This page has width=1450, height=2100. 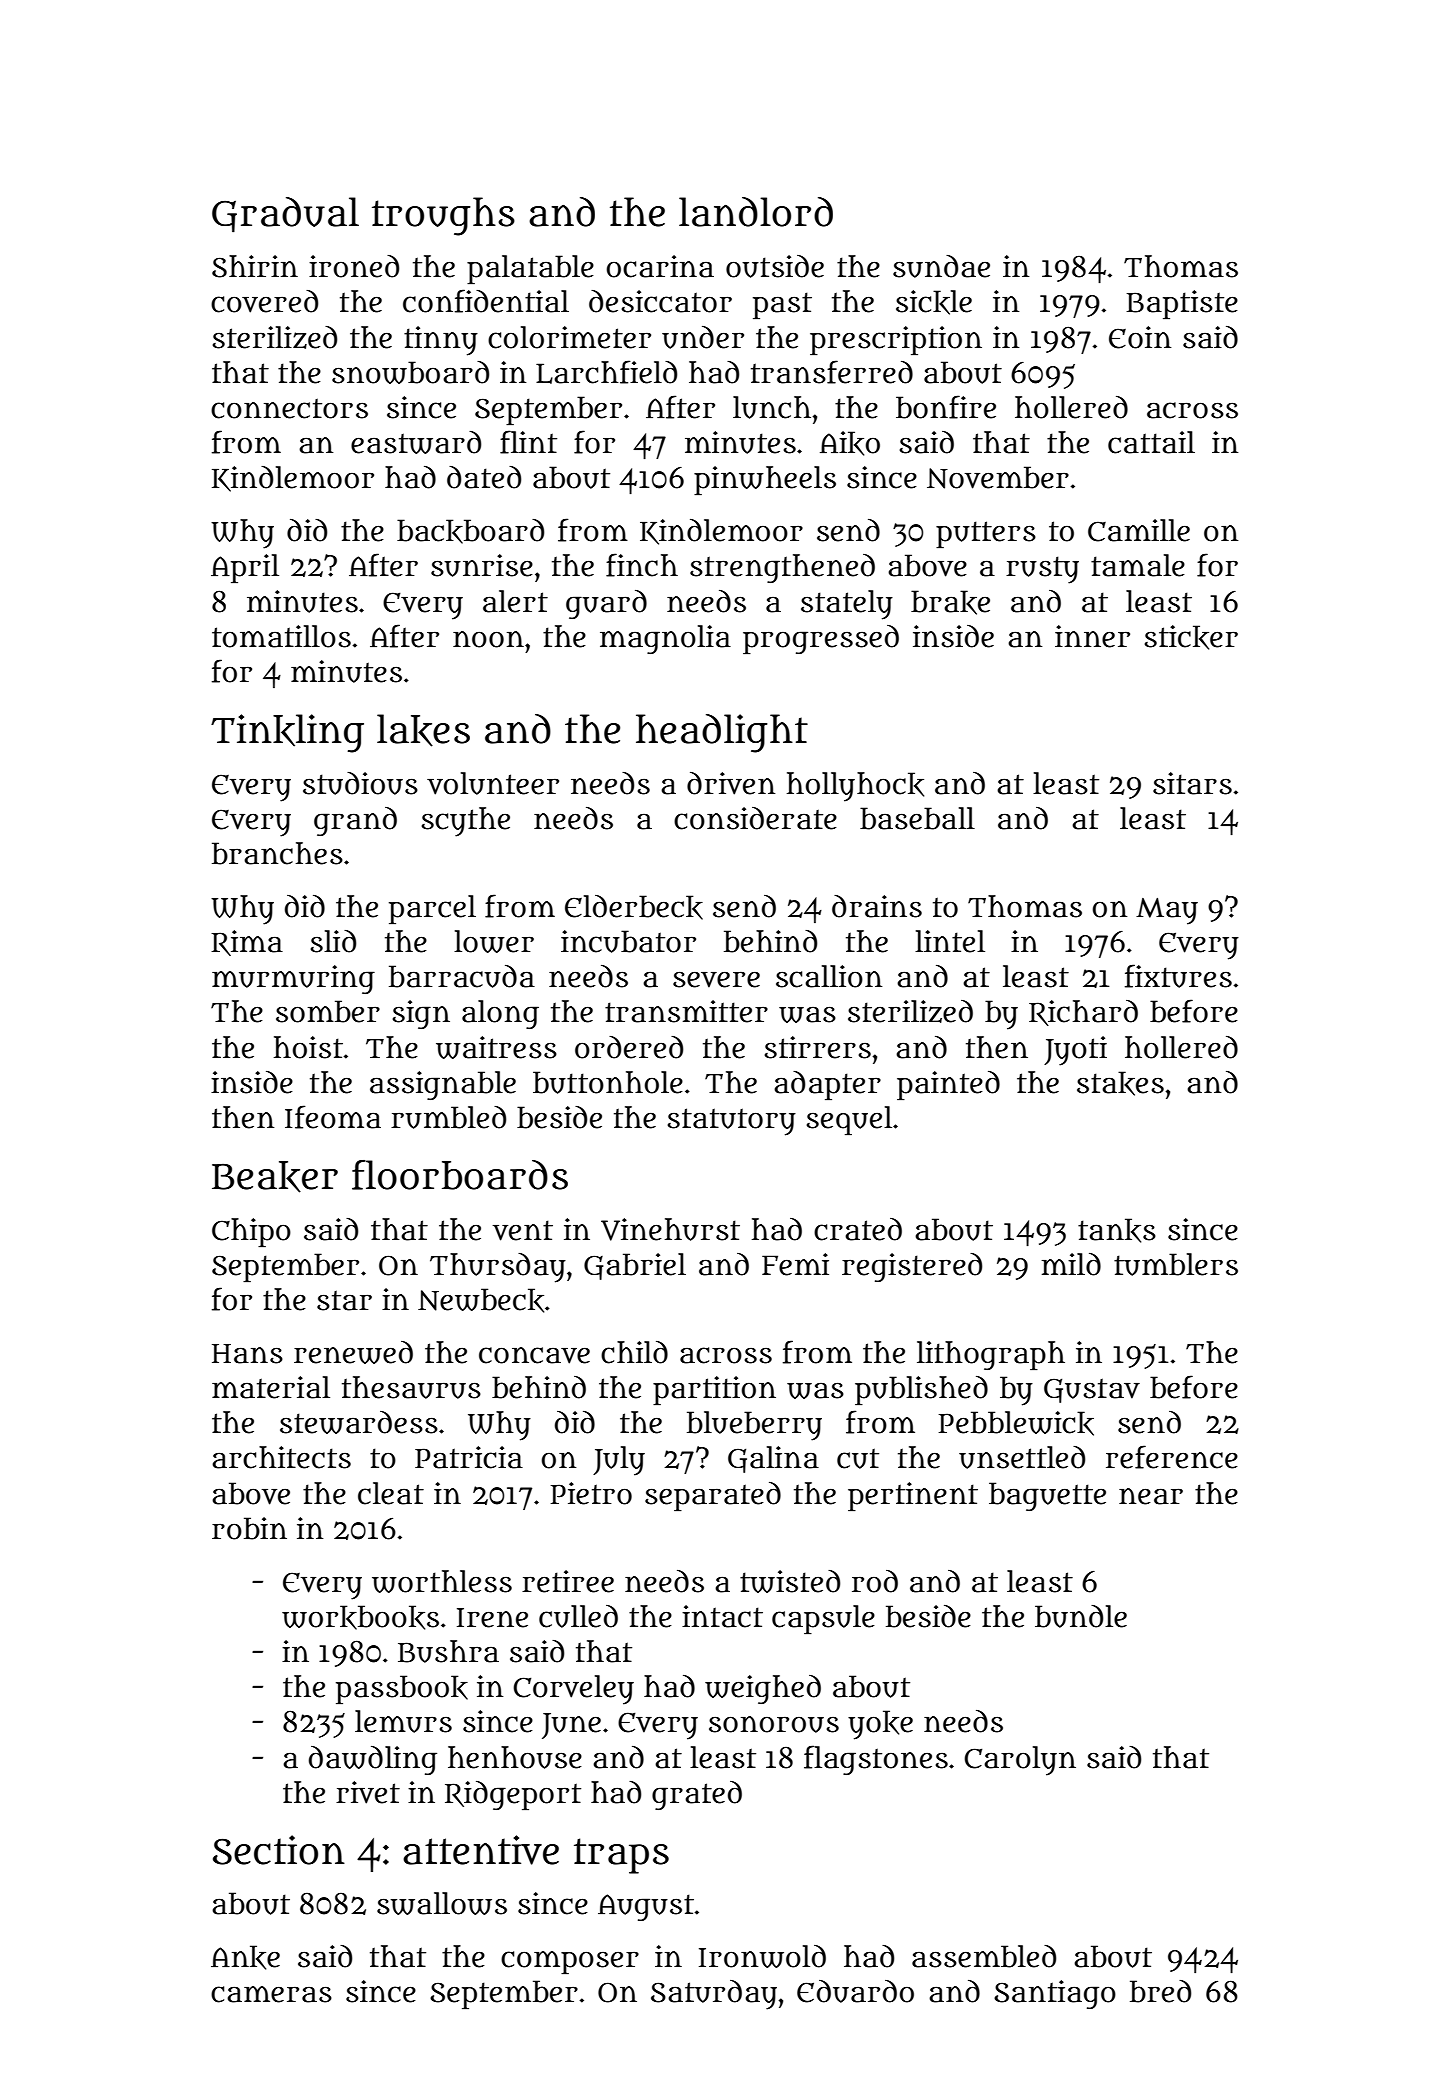 I want to click on sticker, so click(x=1191, y=637).
